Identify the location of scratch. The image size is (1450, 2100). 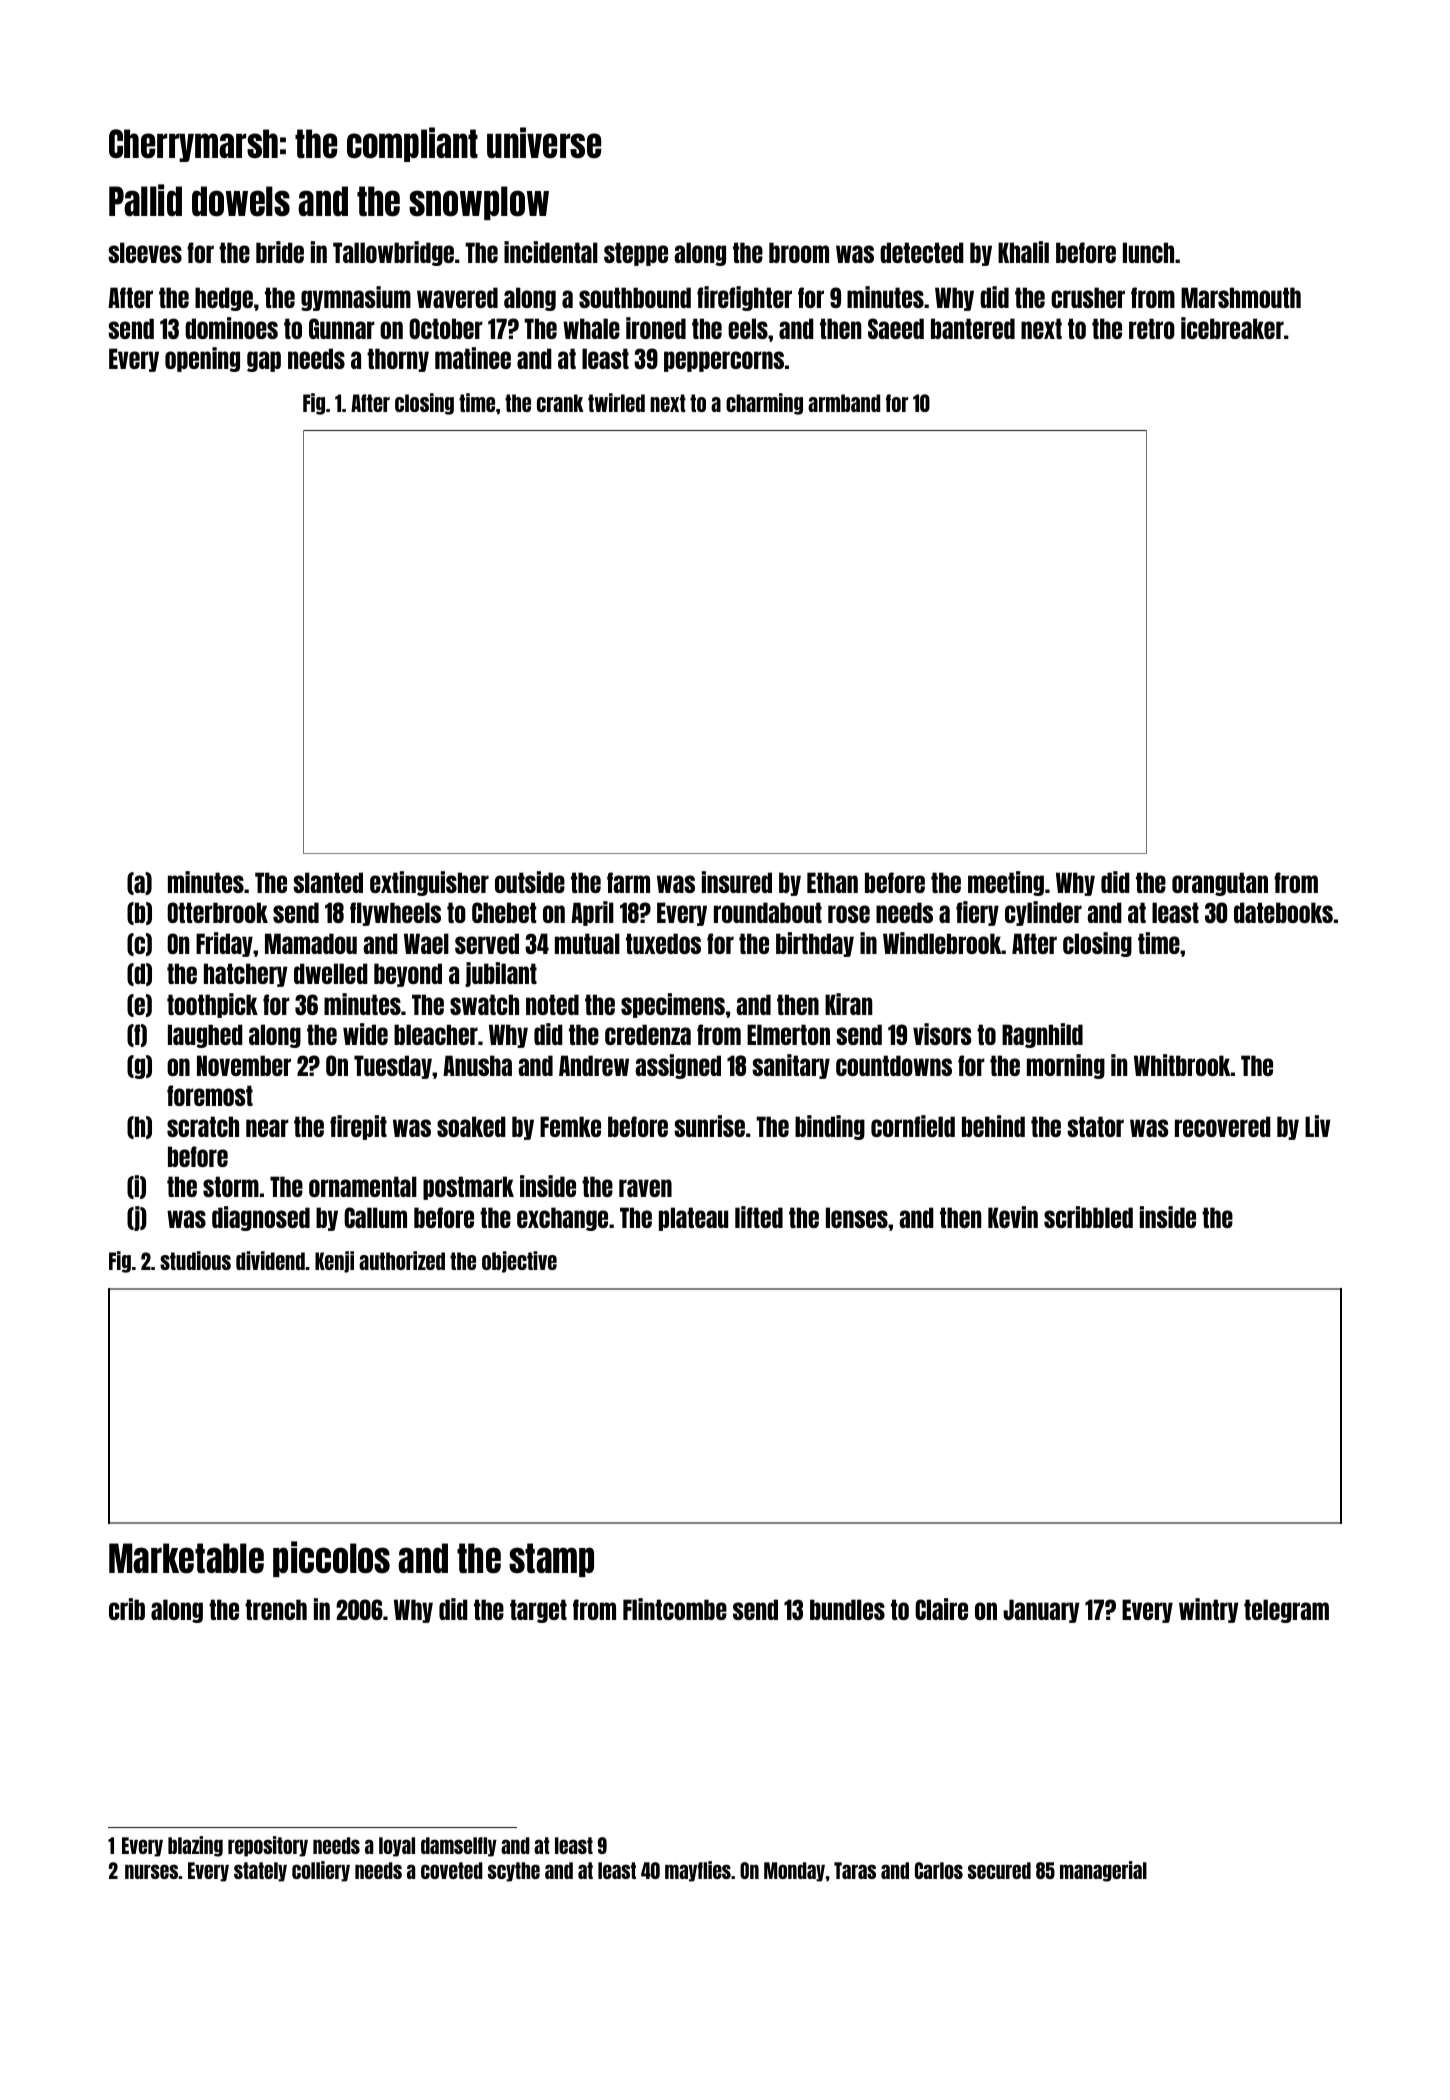
(203, 1126).
